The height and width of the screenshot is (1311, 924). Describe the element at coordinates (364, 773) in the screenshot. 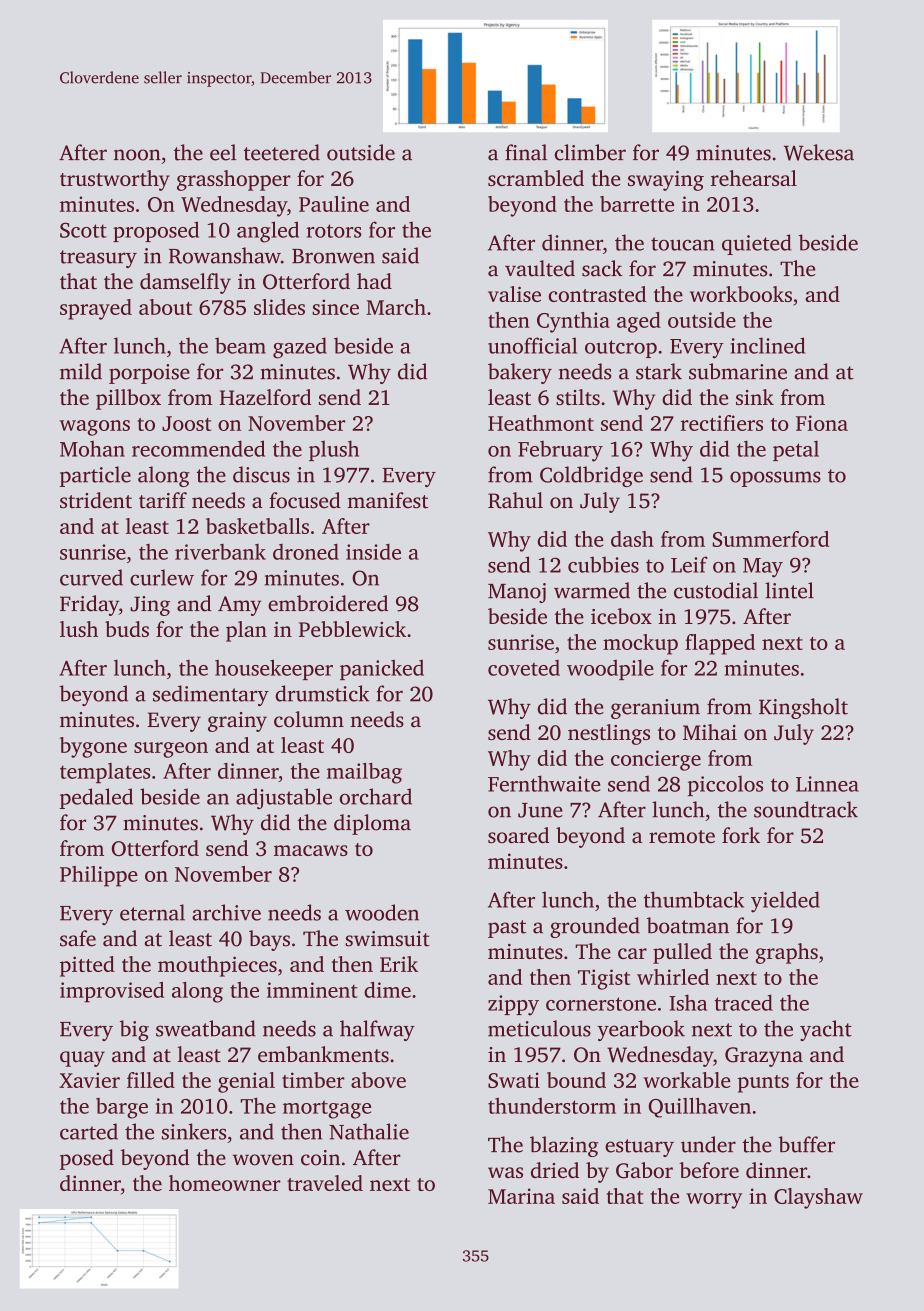

I see `mailbag` at that location.
